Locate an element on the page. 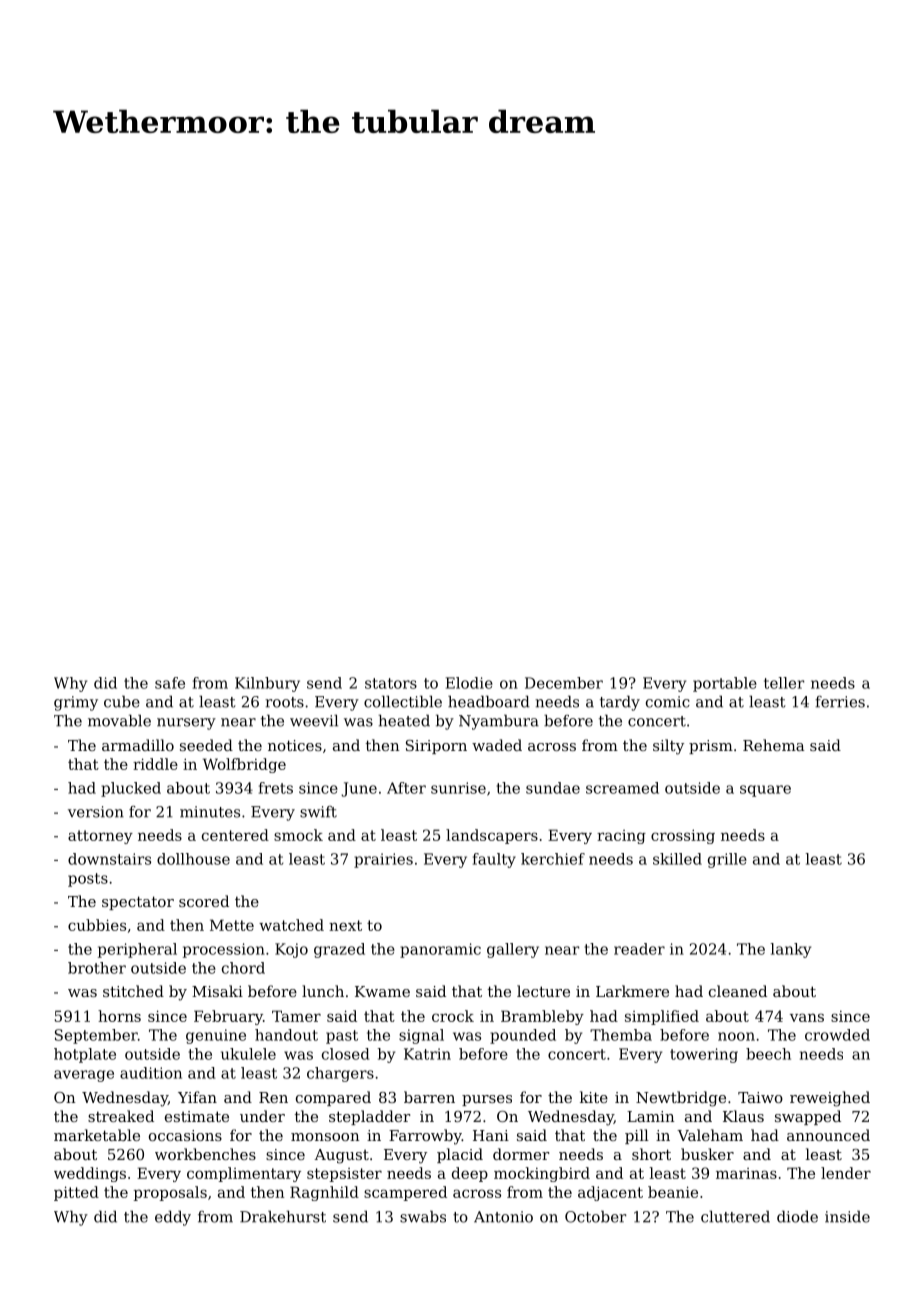 This page has width=924, height=1308. spectator is located at coordinates (138, 903).
